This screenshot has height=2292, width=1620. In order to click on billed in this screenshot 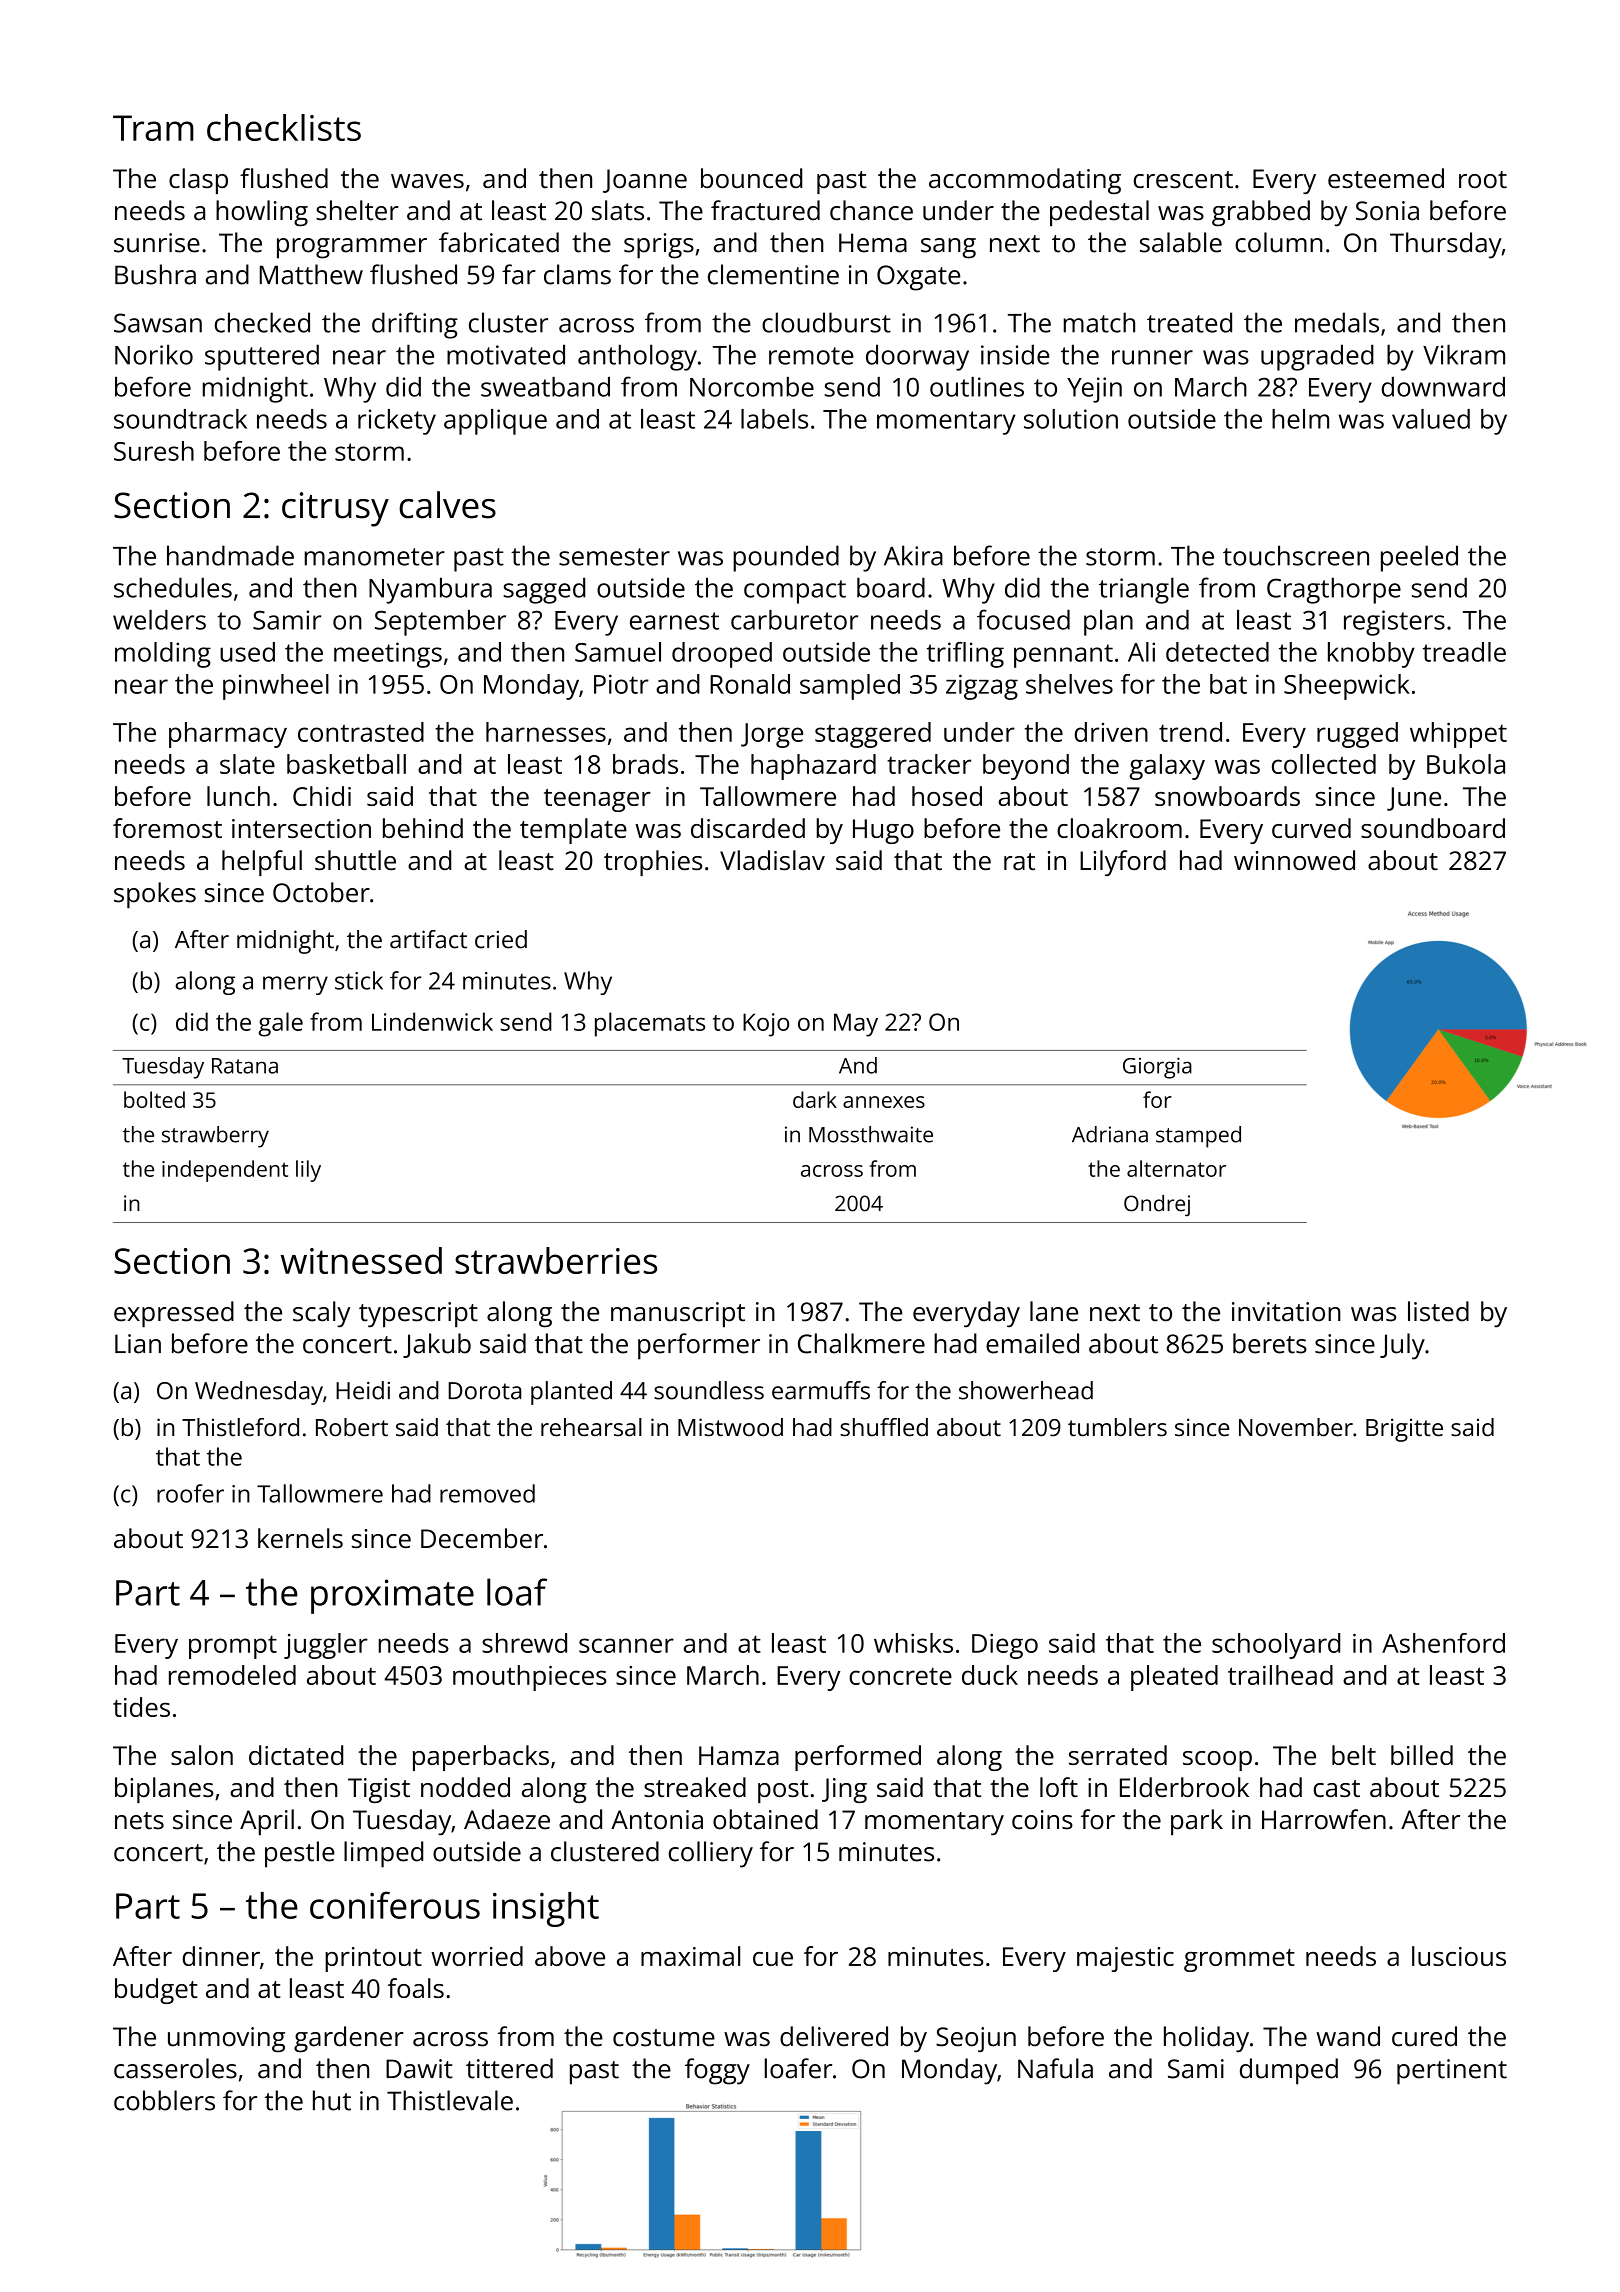, I will do `click(1422, 1755)`.
